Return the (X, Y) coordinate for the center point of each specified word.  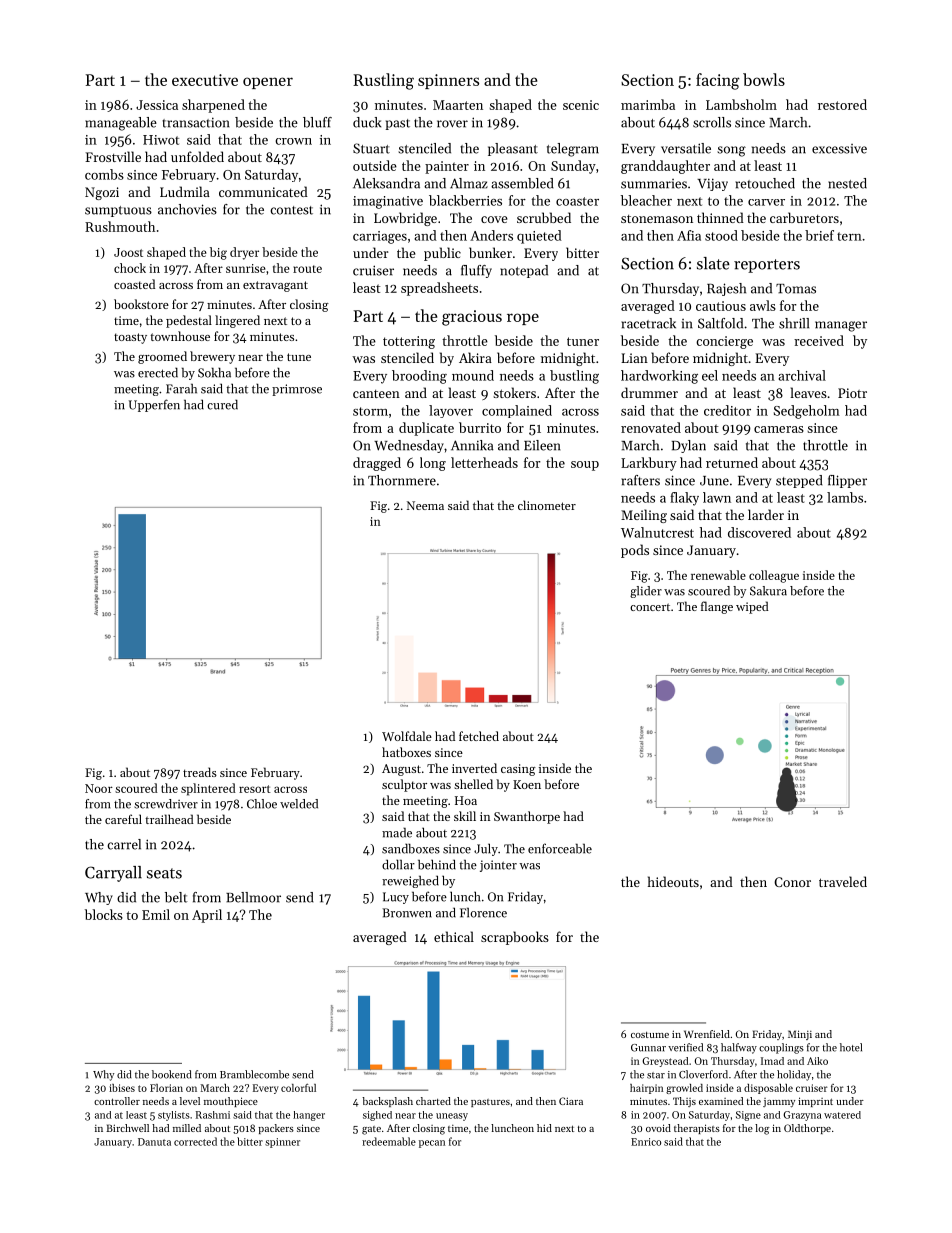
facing (718, 81)
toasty (130, 338)
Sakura (768, 591)
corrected (195, 1141)
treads (200, 772)
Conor (792, 882)
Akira (475, 357)
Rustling (383, 81)
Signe (748, 1116)
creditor (727, 410)
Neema (425, 505)
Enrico (646, 1142)
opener (268, 83)
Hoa (466, 800)
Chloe (262, 804)
